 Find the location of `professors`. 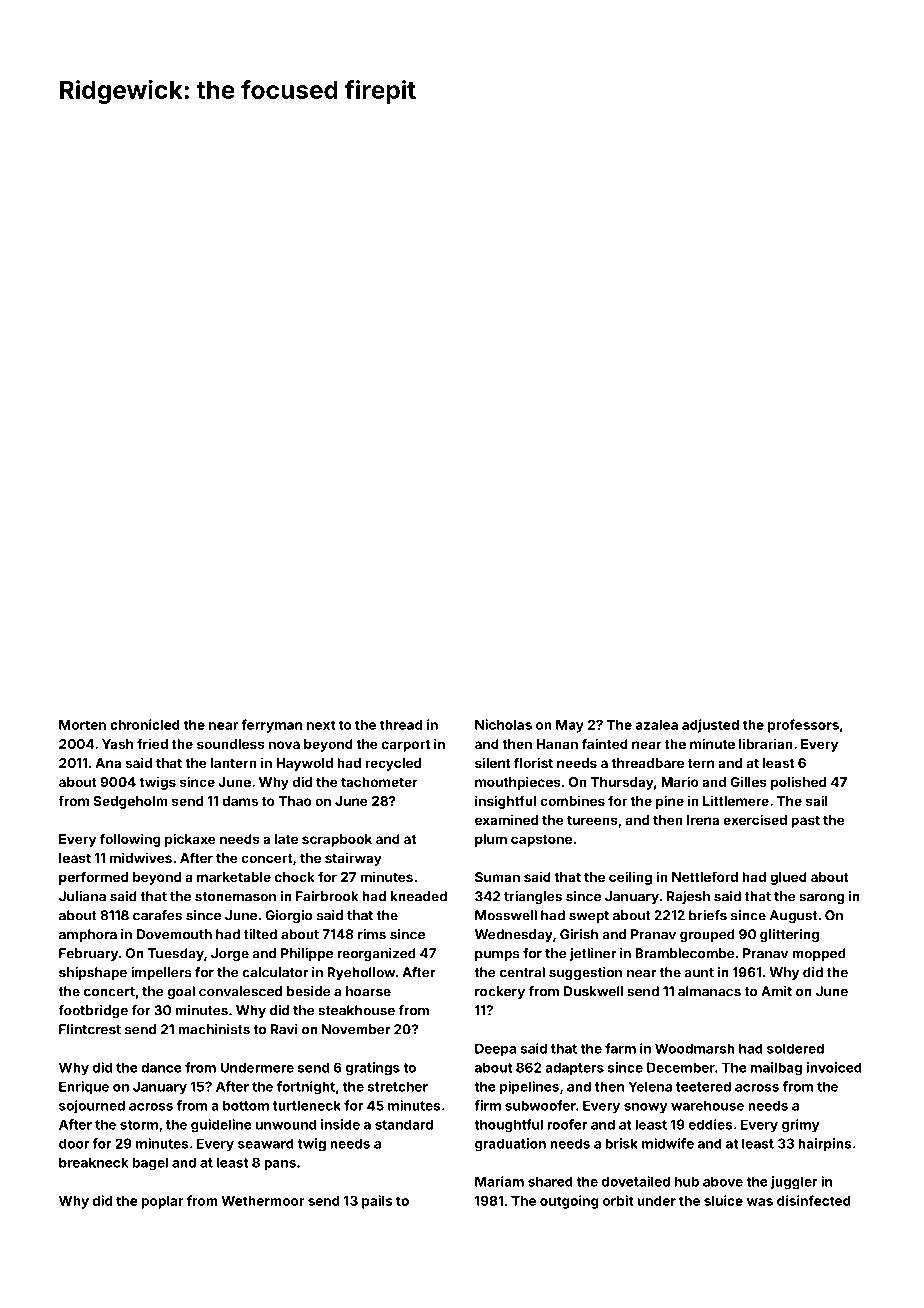

professors is located at coordinates (803, 726).
